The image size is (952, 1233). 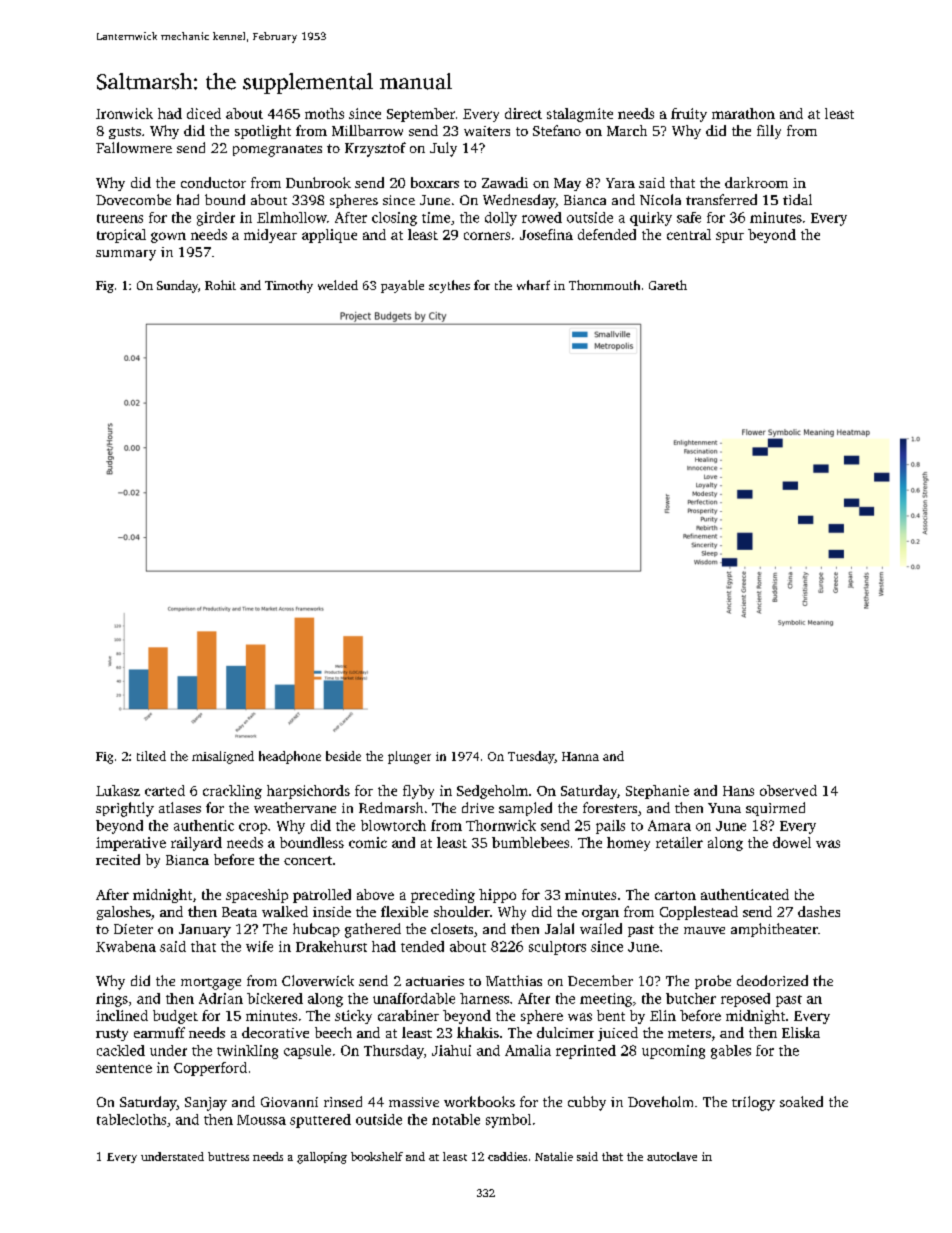 What do you see at coordinates (487, 131) in the screenshot?
I see `waiters` at bounding box center [487, 131].
